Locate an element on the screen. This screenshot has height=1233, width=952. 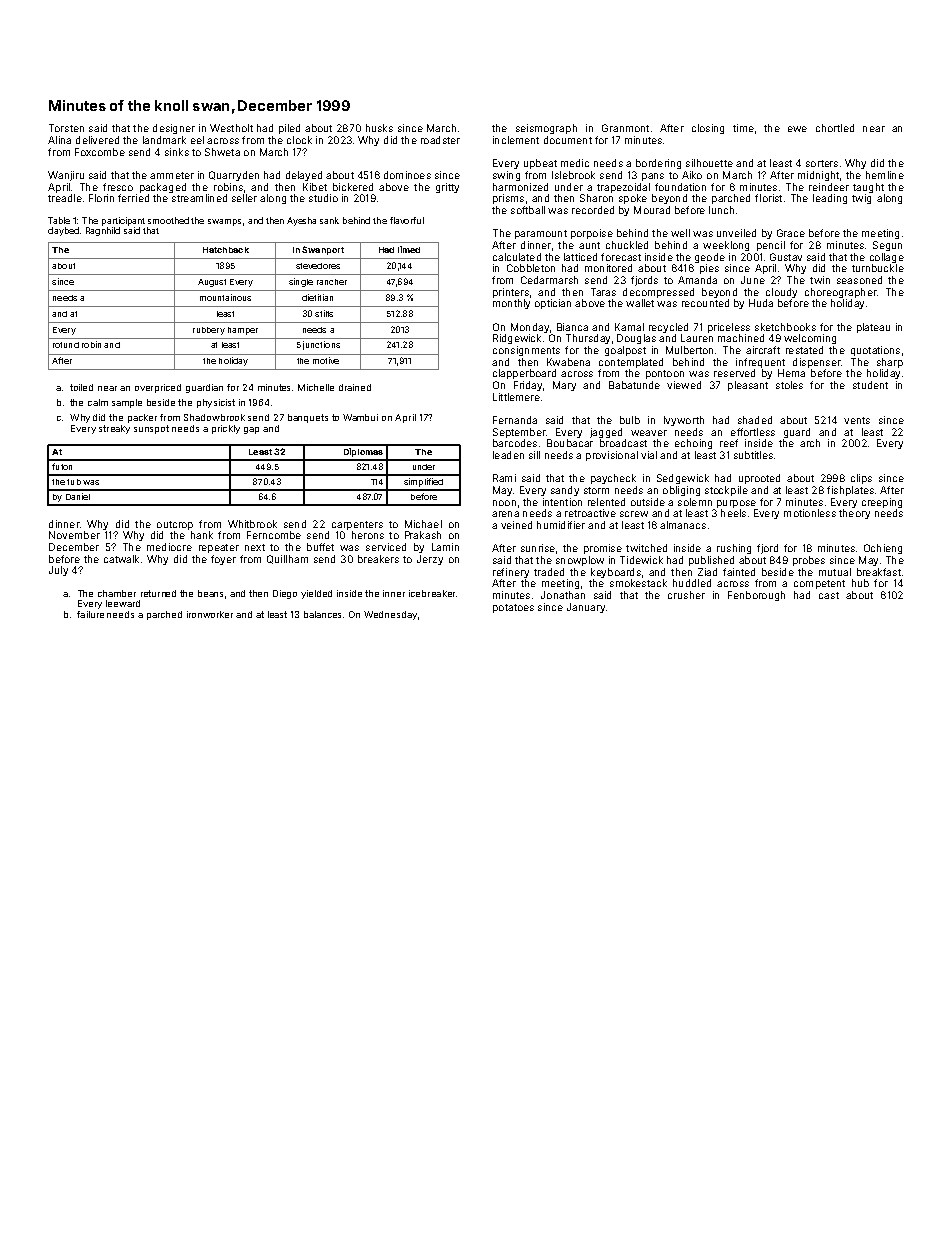
junctions is located at coordinates (321, 345).
